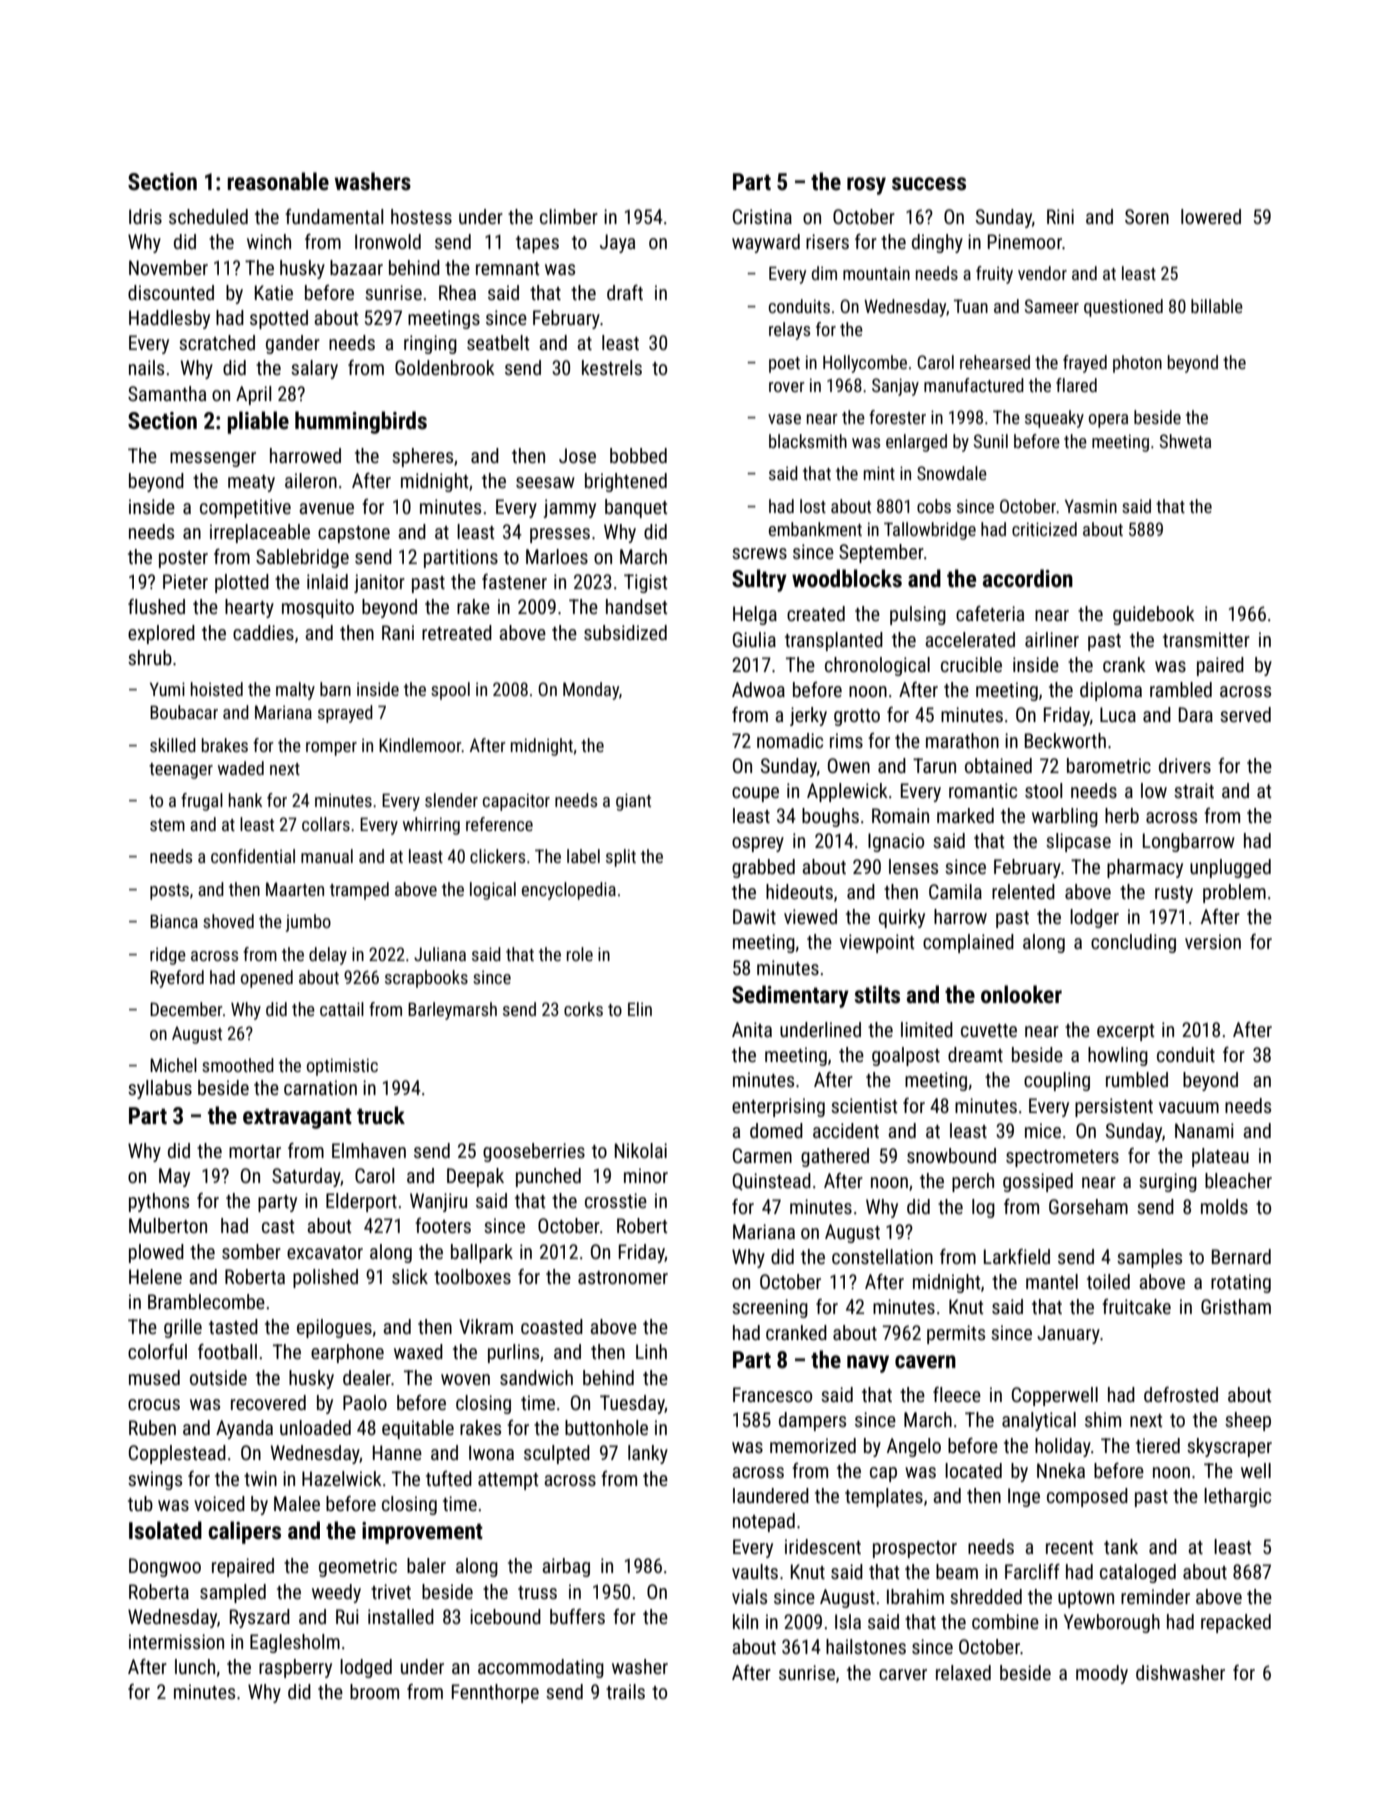 The width and height of the screenshot is (1400, 1812). What do you see at coordinates (866, 186) in the screenshot?
I see `rosy` at bounding box center [866, 186].
